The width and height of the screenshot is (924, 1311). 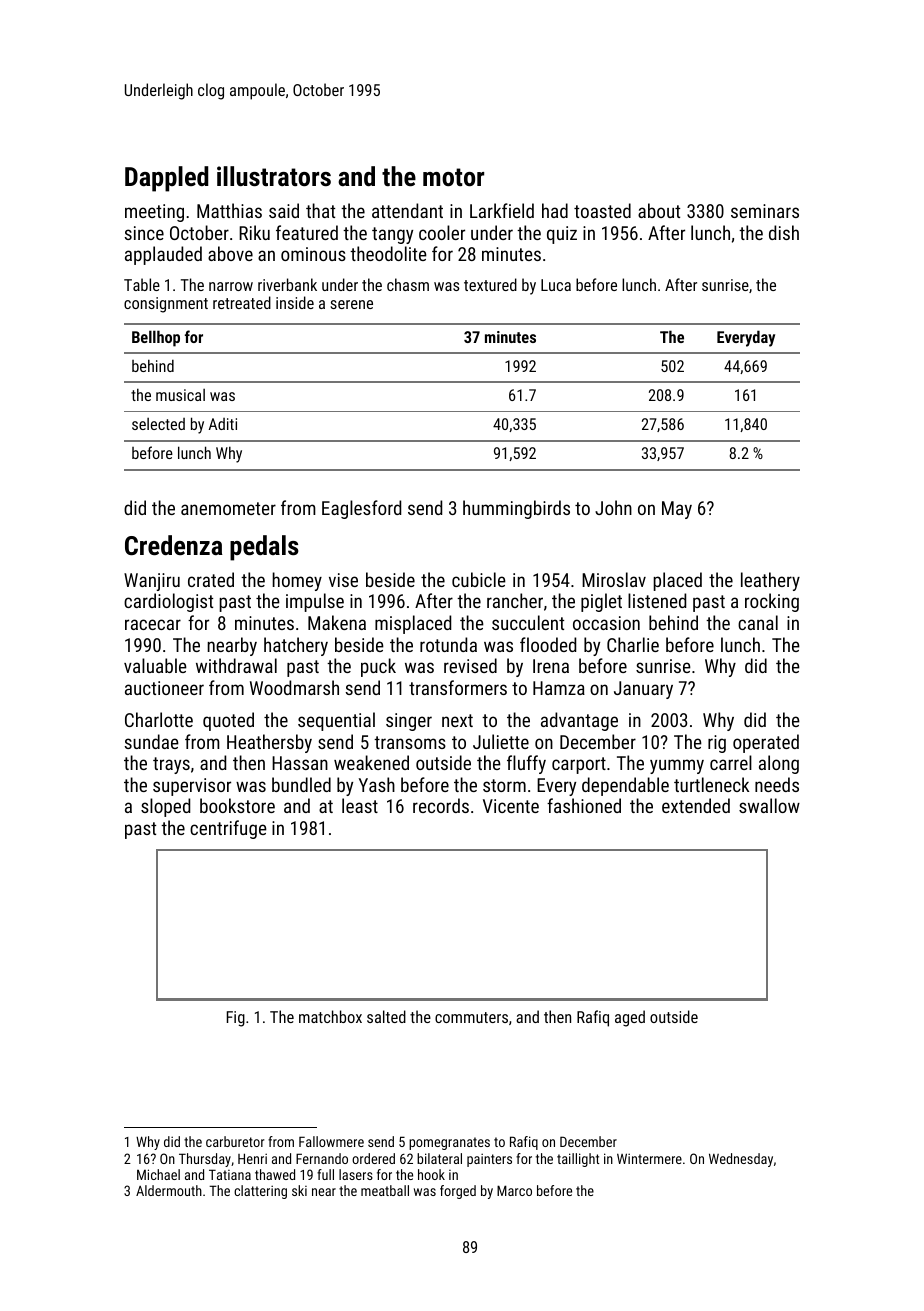 I want to click on John, so click(x=613, y=507).
